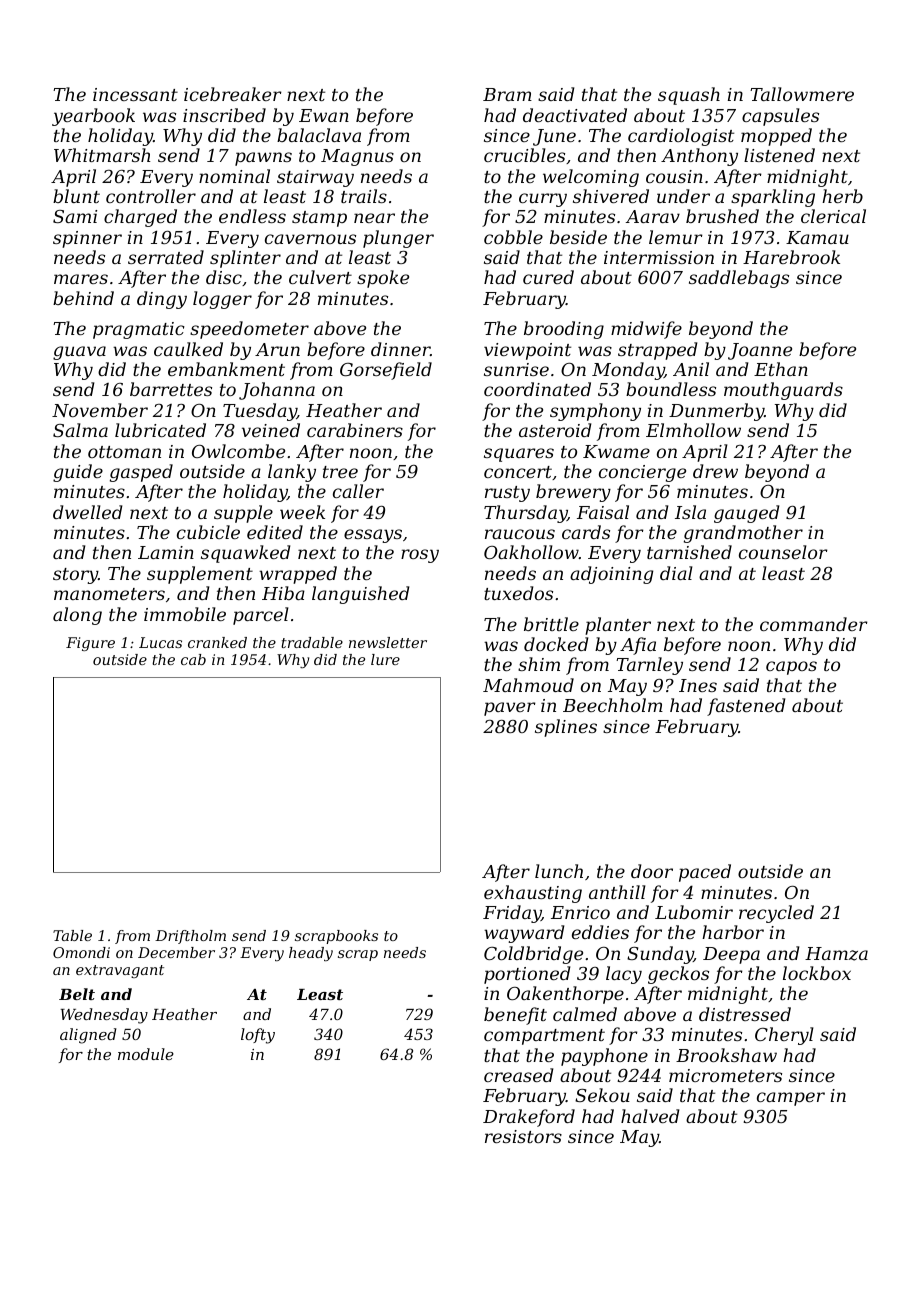 The image size is (924, 1308). What do you see at coordinates (518, 593) in the document?
I see `tuxedos` at bounding box center [518, 593].
